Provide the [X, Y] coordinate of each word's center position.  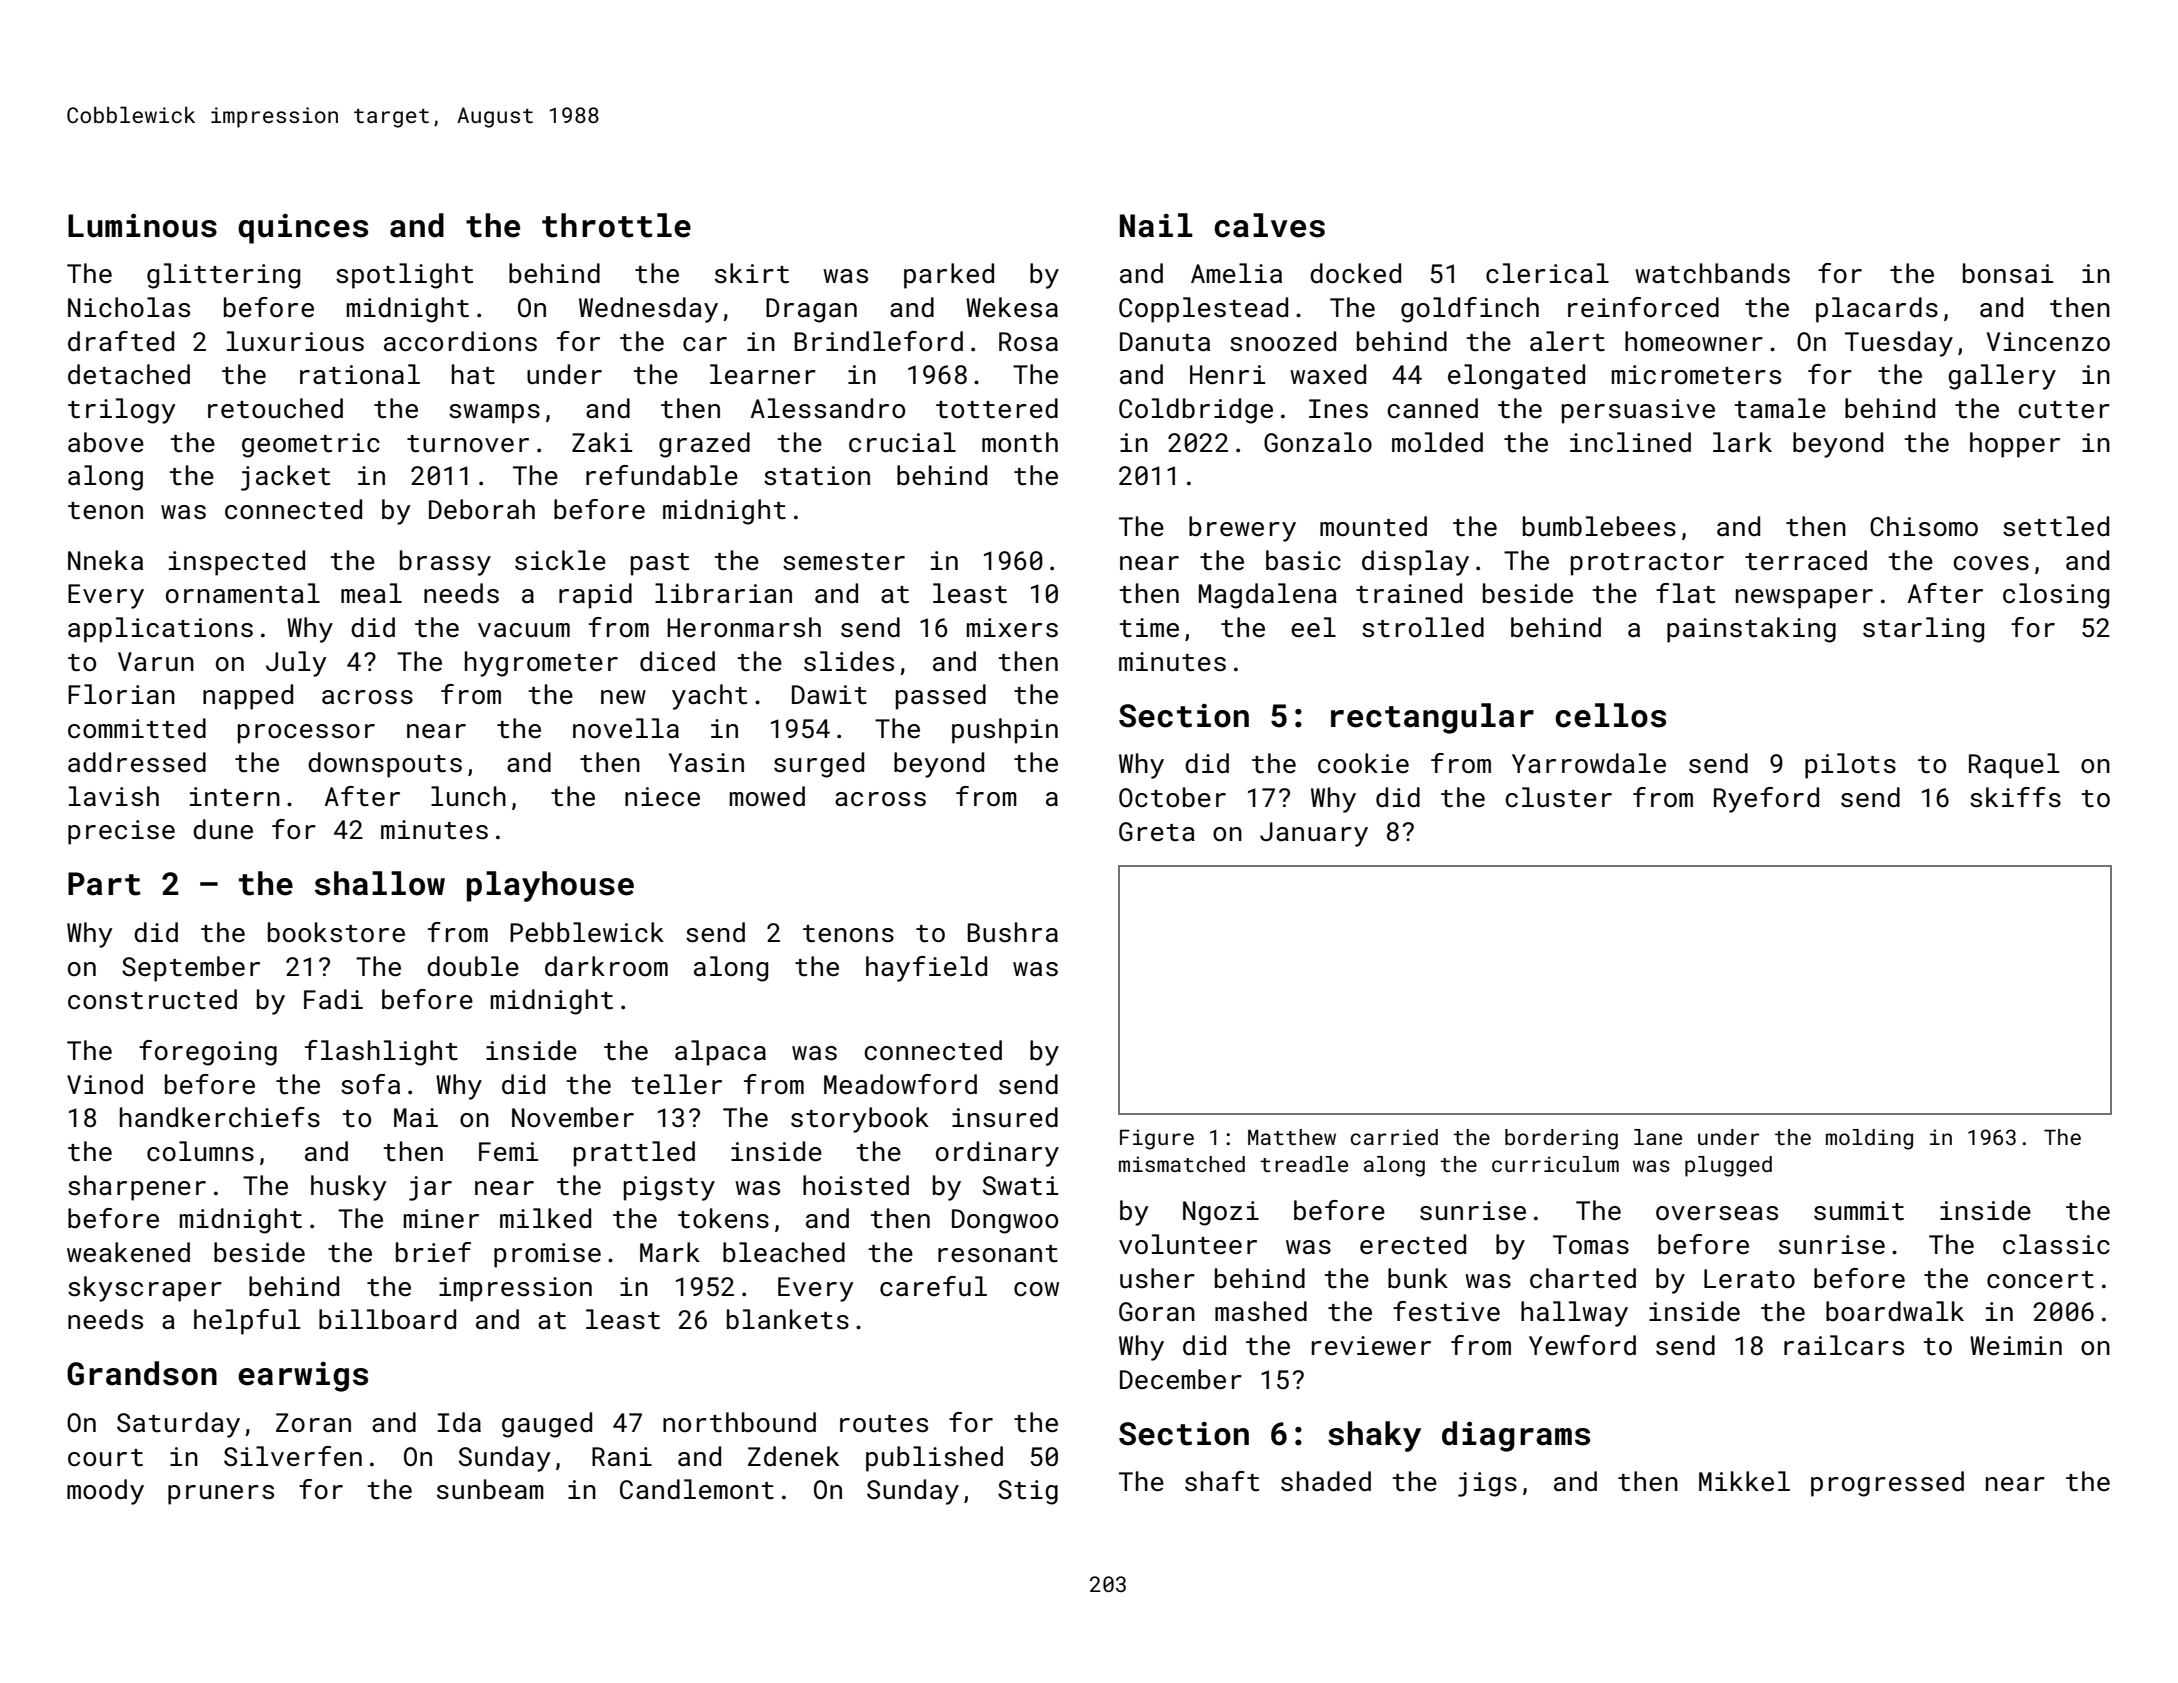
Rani [622, 1456]
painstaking [1751, 630]
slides [849, 661]
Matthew [1292, 1137]
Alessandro [828, 408]
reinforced [1643, 307]
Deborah [482, 509]
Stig [1028, 1492]
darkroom [606, 966]
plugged [1728, 1166]
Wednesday [648, 310]
